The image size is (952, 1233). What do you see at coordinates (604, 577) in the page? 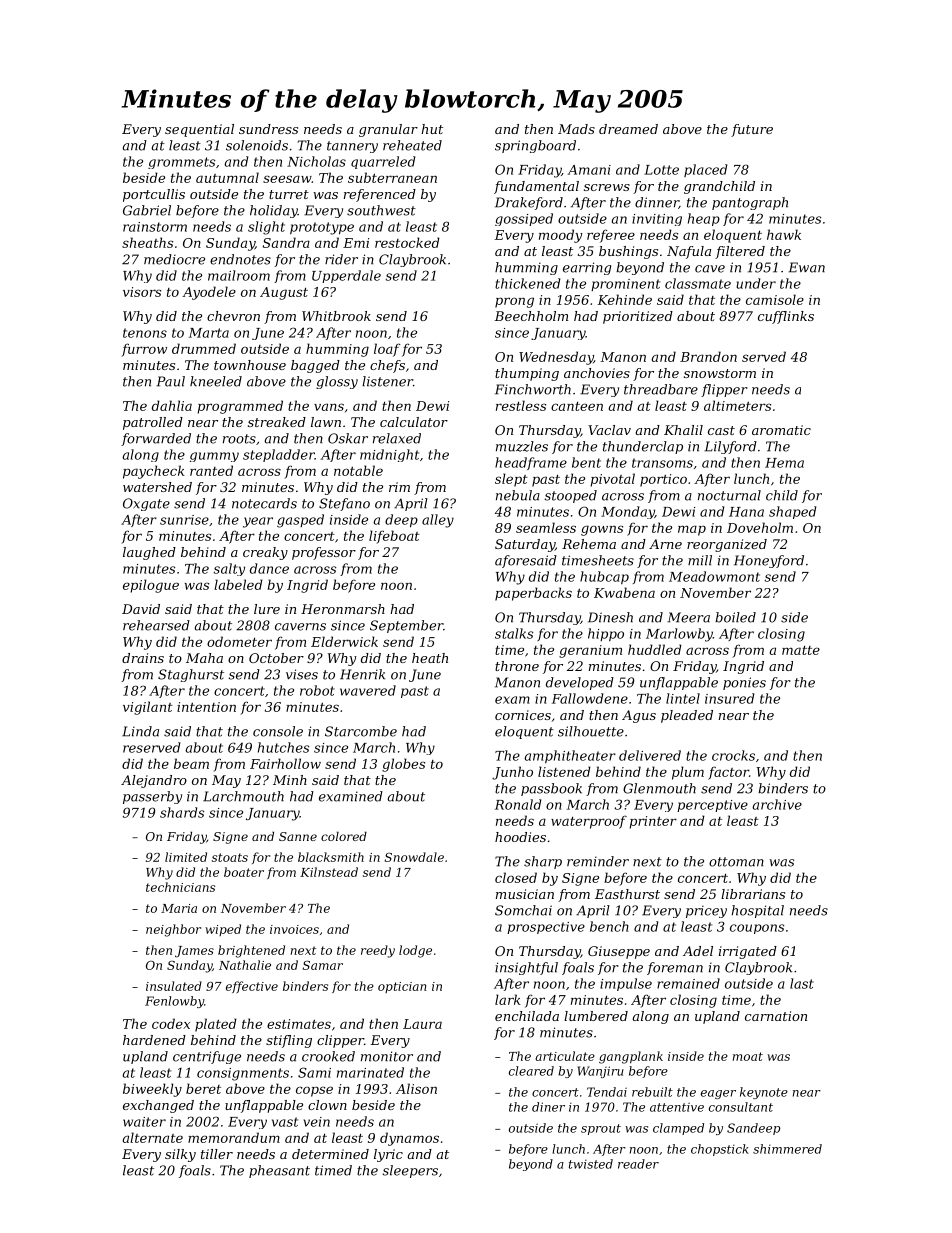
I see `hubcap` at bounding box center [604, 577].
